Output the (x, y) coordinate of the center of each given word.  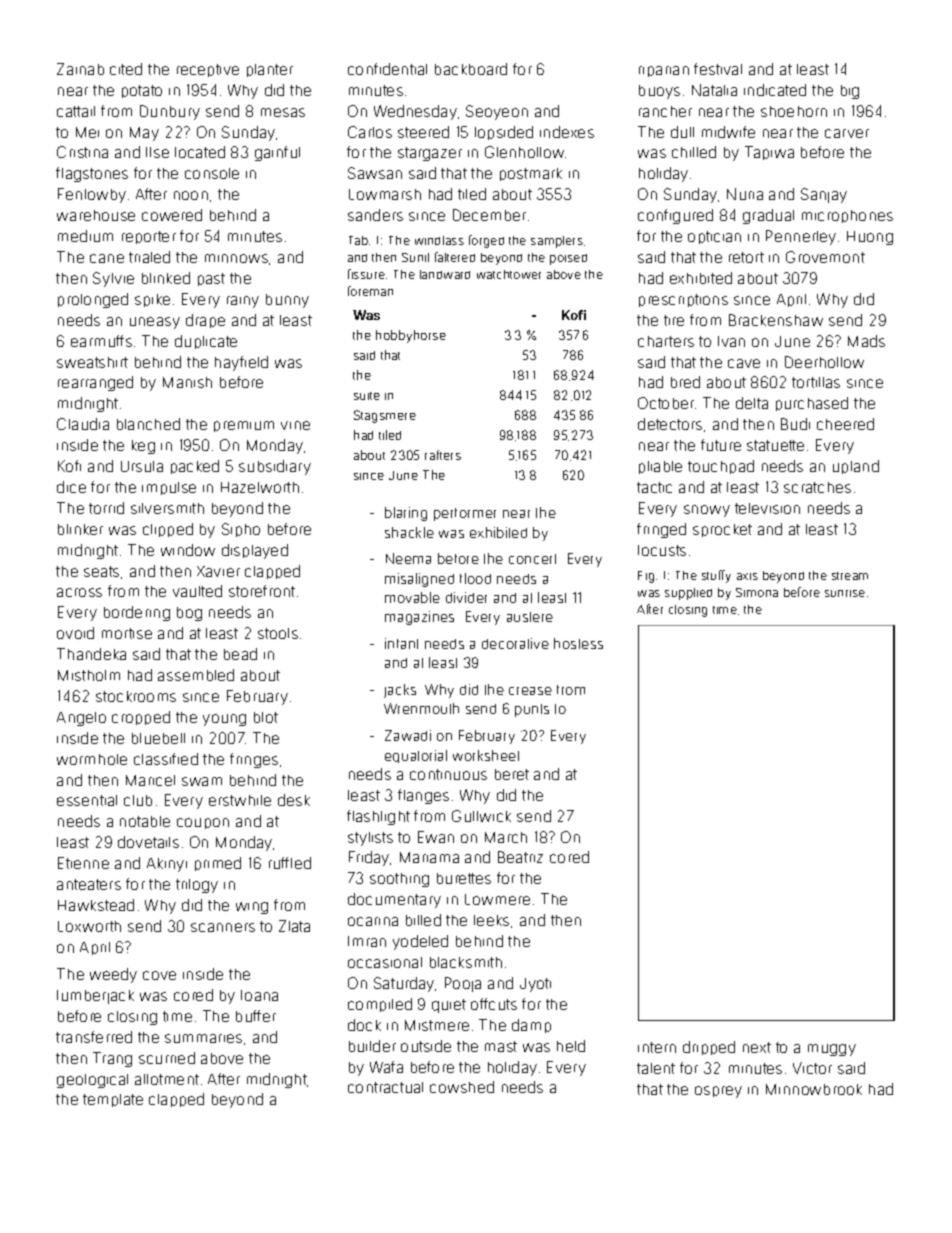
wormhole (92, 759)
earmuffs (101, 341)
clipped (168, 530)
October (666, 403)
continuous (448, 774)
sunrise (845, 593)
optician (714, 237)
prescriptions (683, 300)
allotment (167, 1079)
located (200, 152)
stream (850, 576)
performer (465, 514)
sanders (375, 215)
